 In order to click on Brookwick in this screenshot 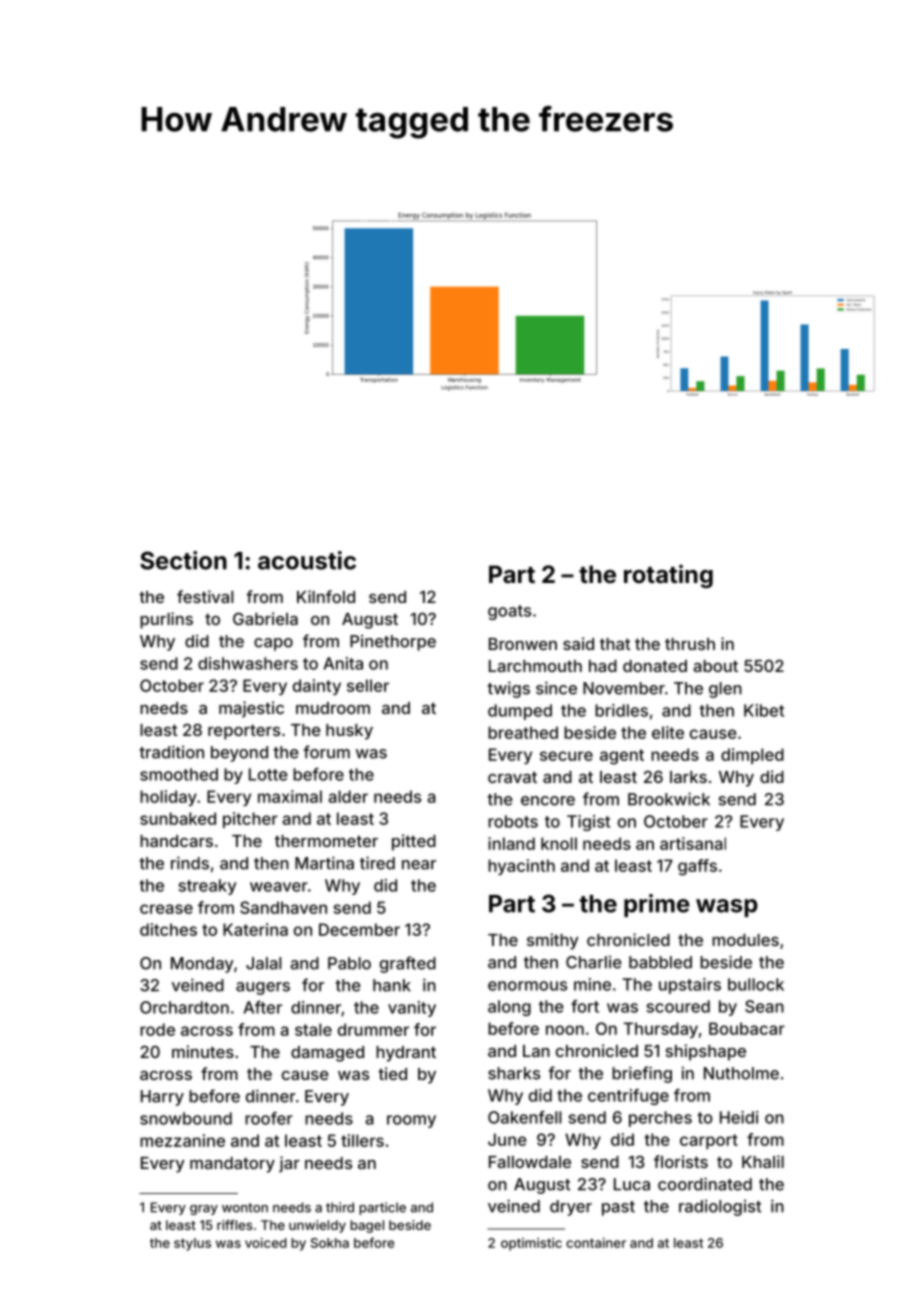, I will do `click(669, 799)`.
